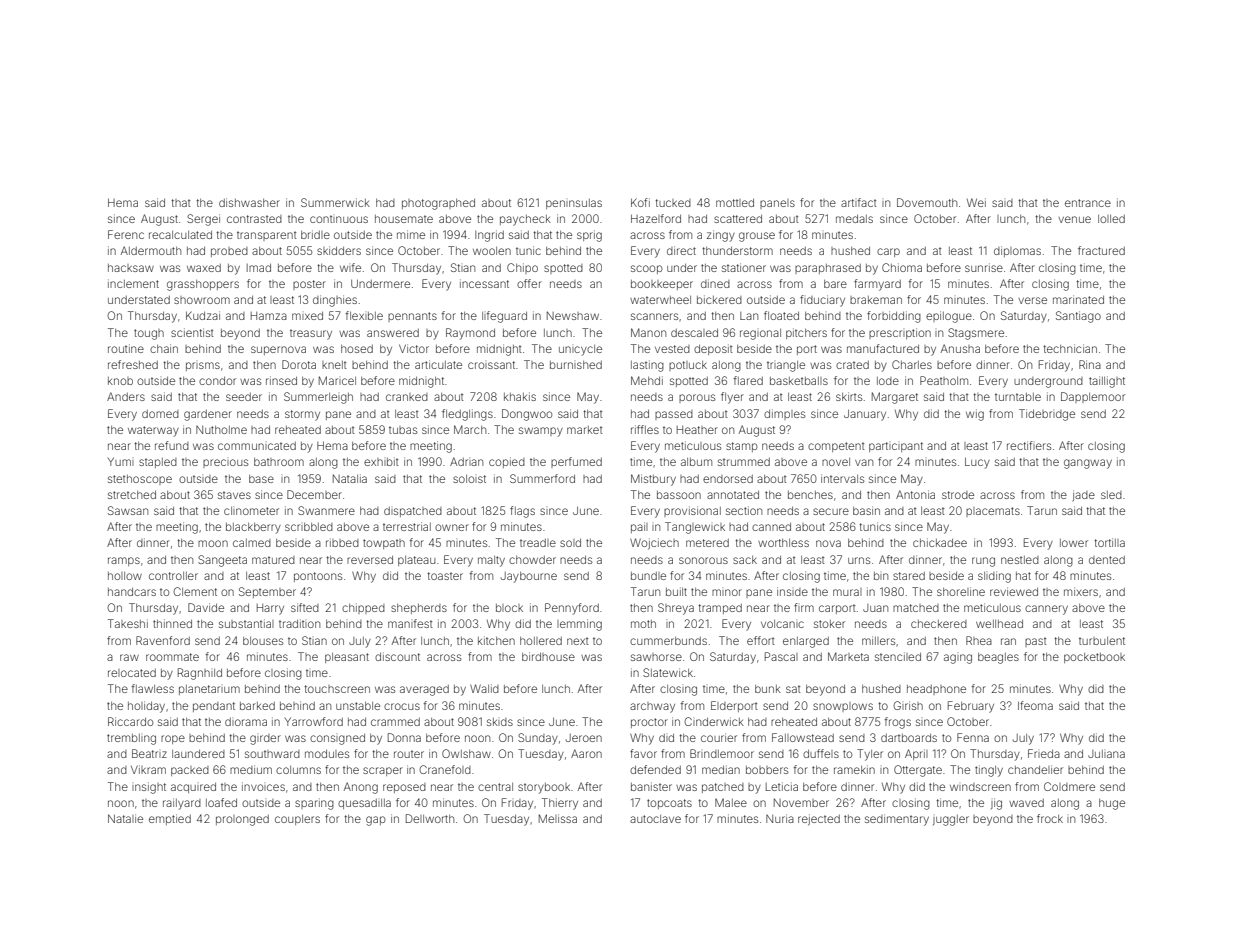  What do you see at coordinates (719, 299) in the document?
I see `bickered` at bounding box center [719, 299].
